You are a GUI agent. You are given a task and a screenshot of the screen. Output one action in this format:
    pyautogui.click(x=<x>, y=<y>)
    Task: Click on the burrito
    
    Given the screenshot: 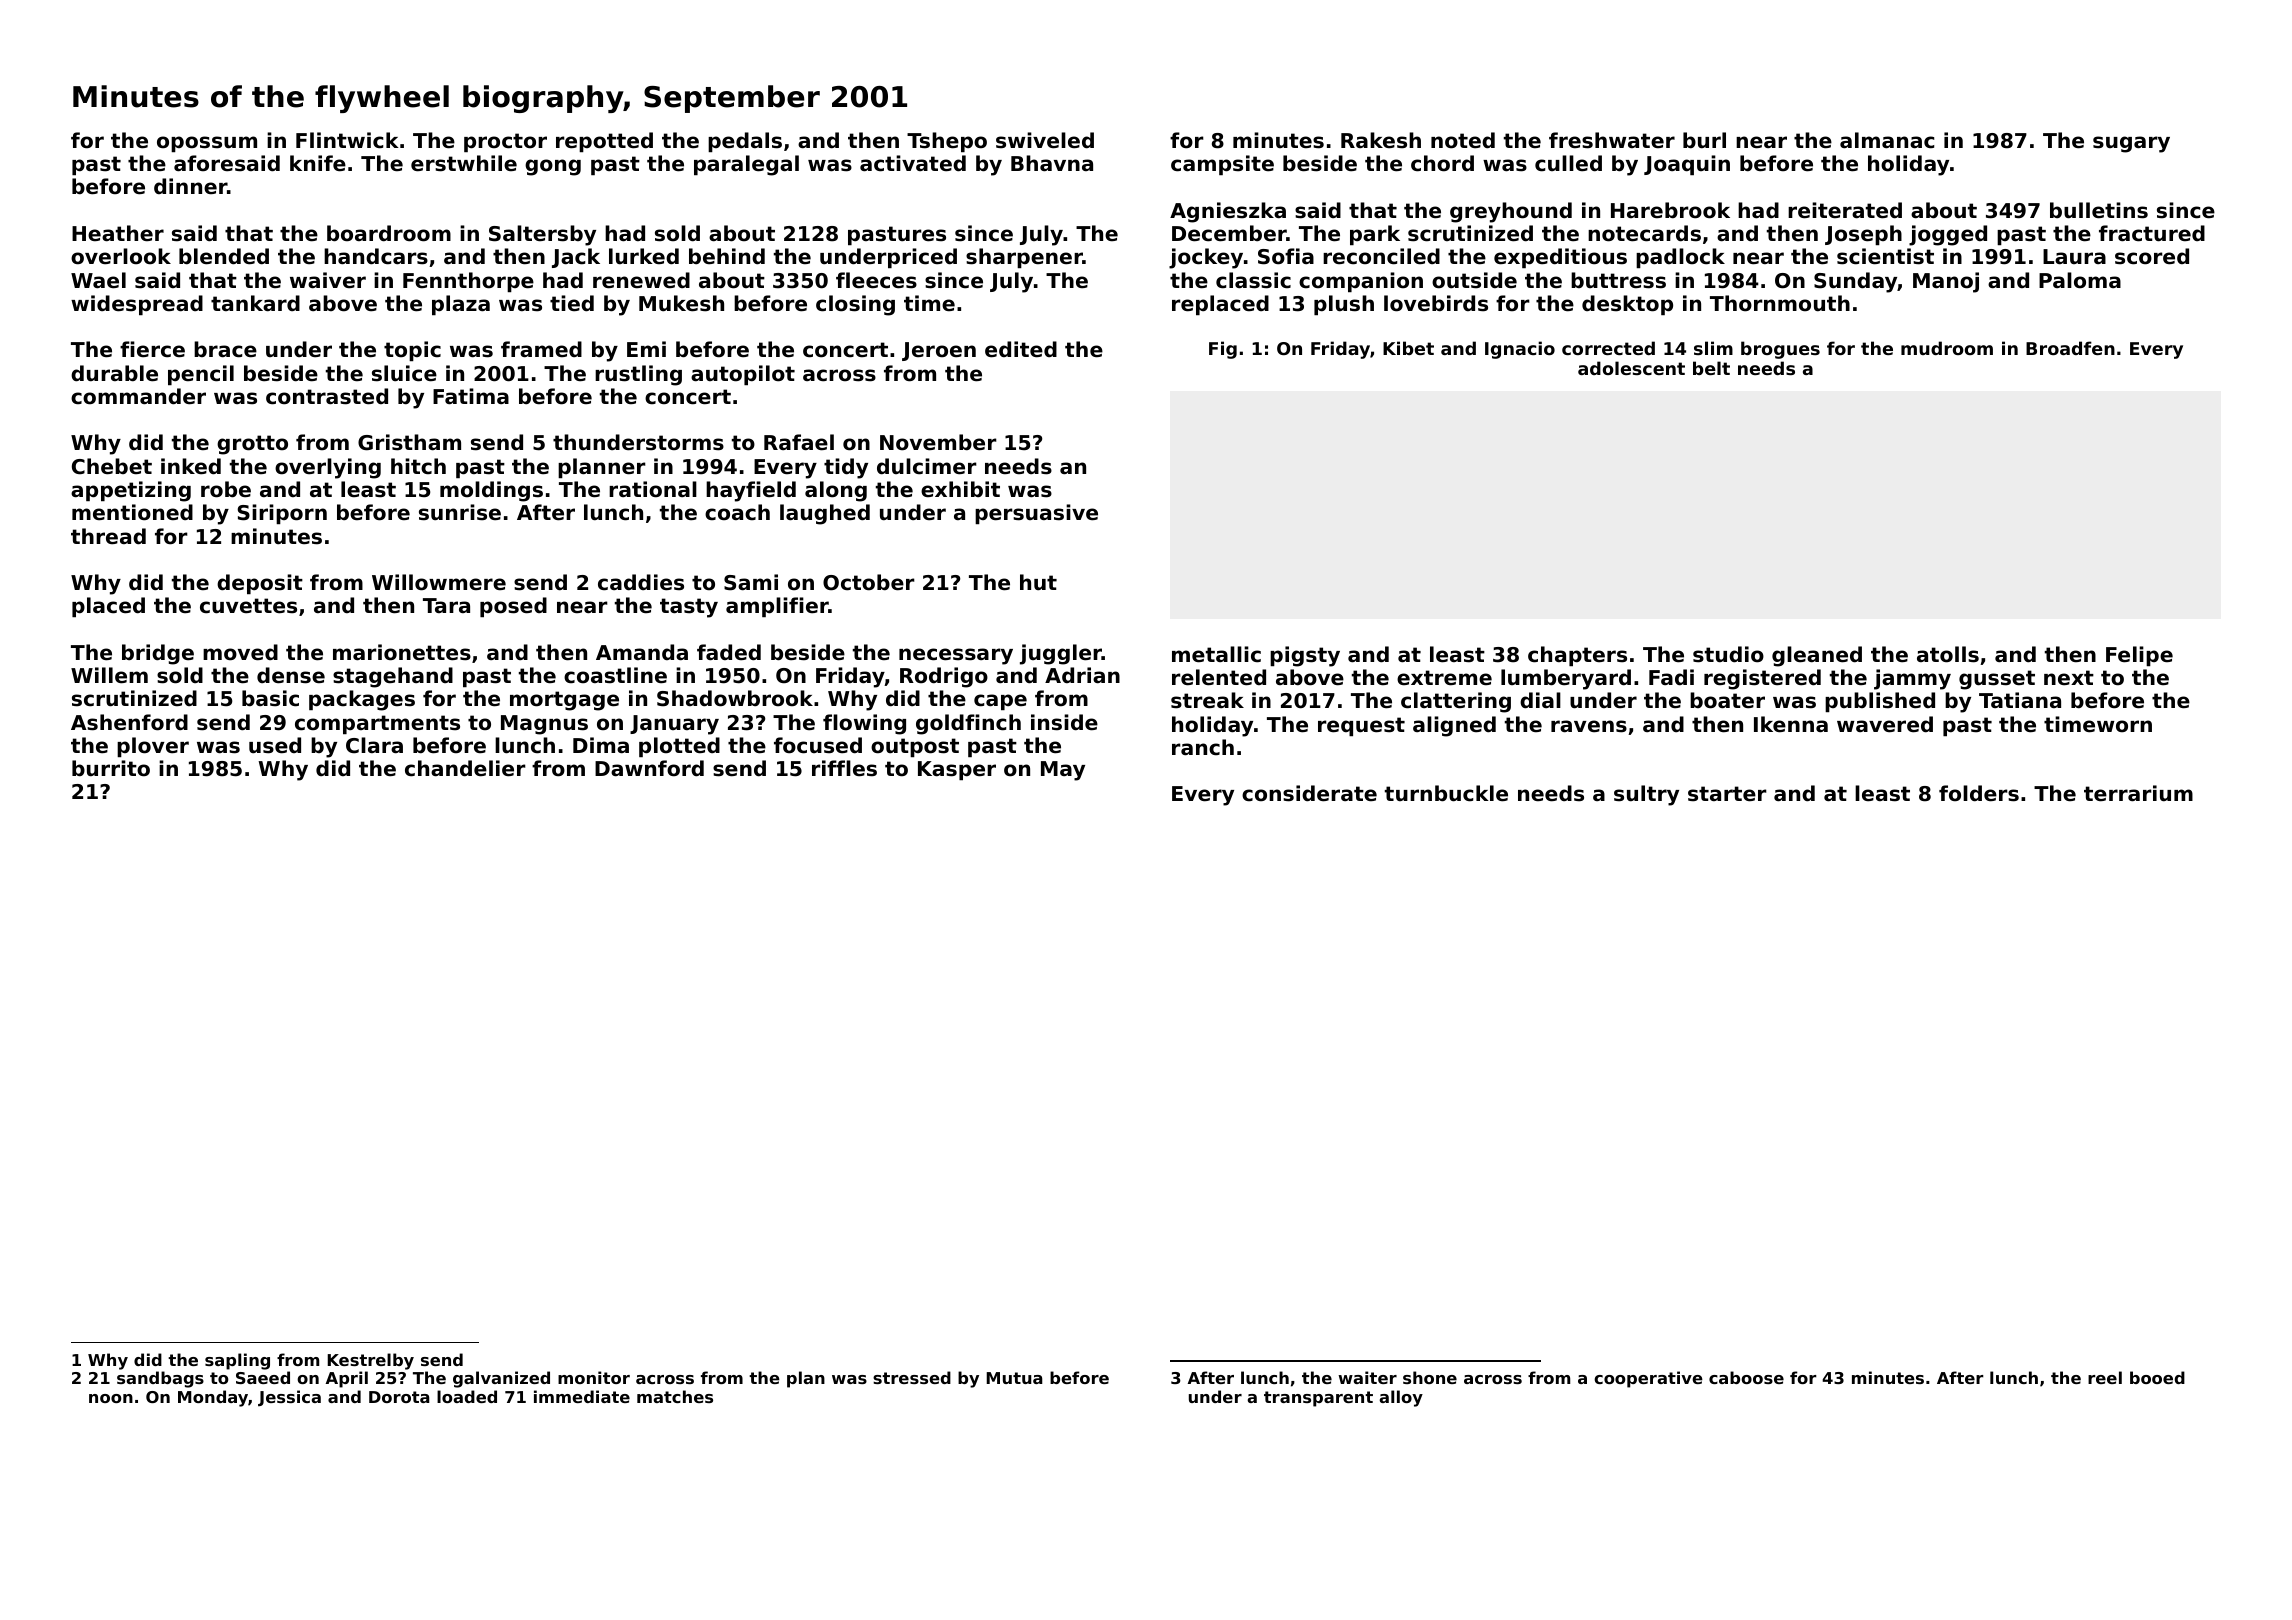 What is the action you would take?
    pyautogui.click(x=111, y=768)
